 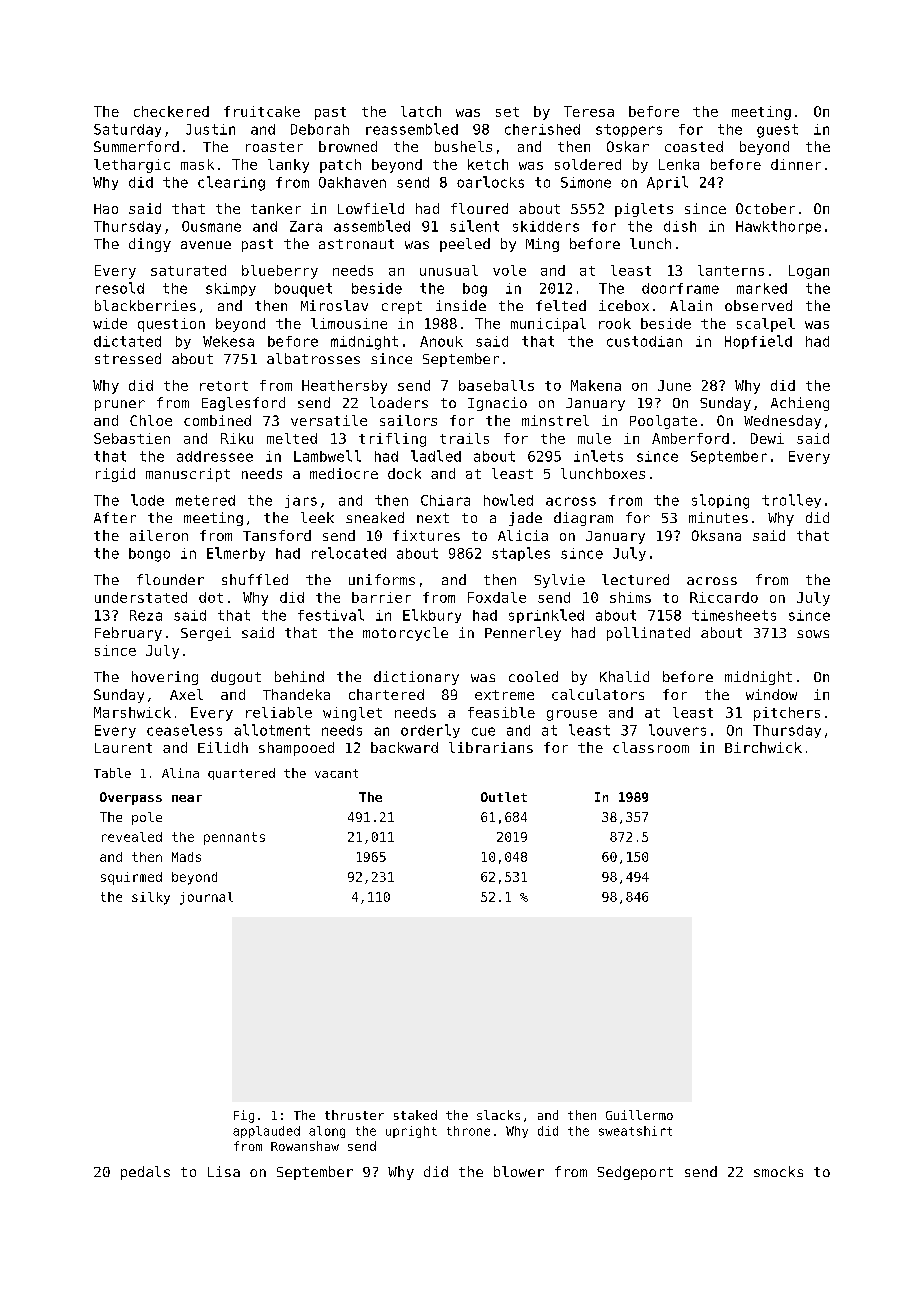 What do you see at coordinates (123, 748) in the screenshot?
I see `Laurent` at bounding box center [123, 748].
